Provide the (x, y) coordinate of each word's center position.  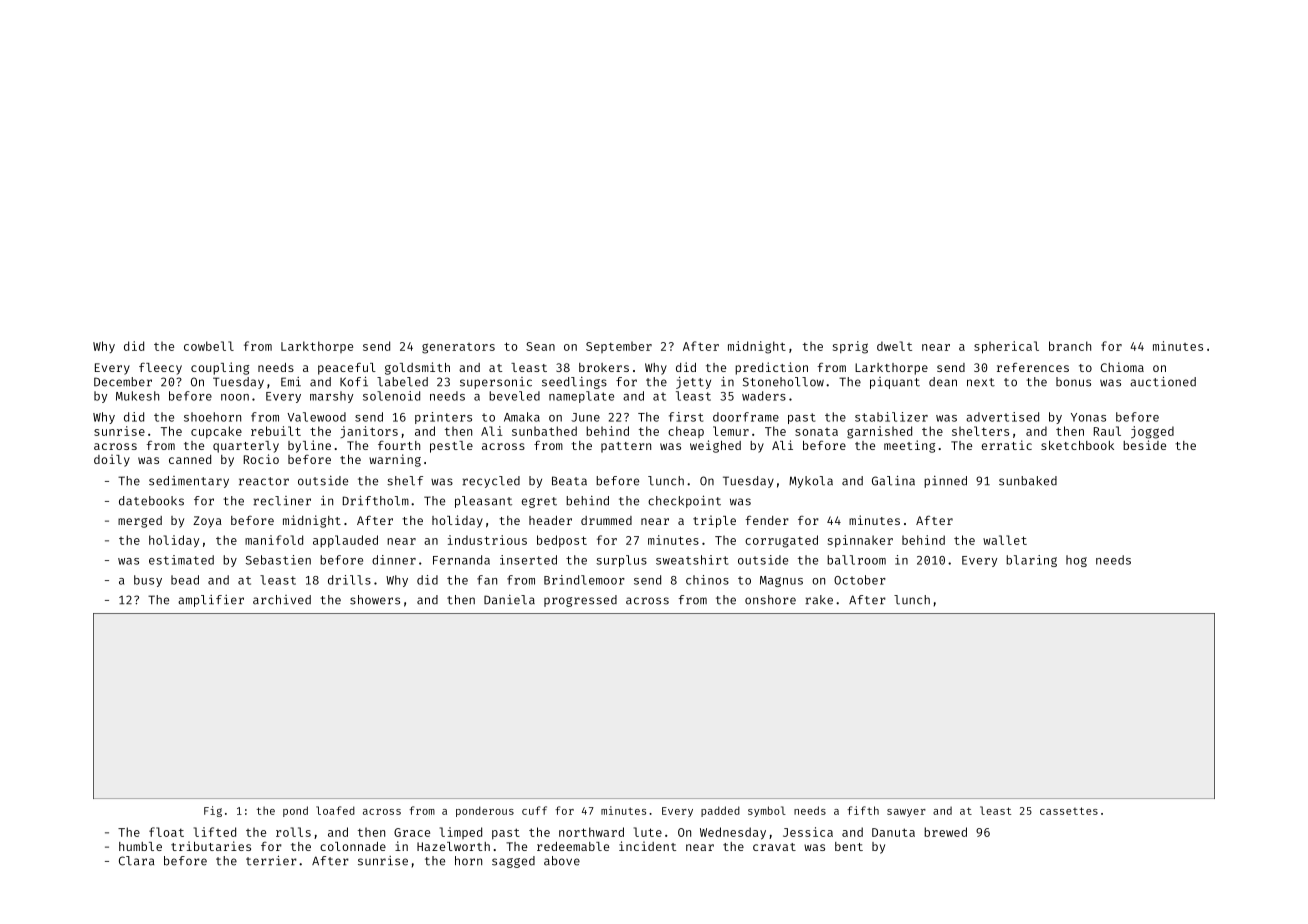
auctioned (1163, 381)
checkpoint (684, 501)
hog (1076, 561)
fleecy (160, 368)
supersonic (496, 383)
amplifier (211, 601)
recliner (282, 501)
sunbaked (1028, 481)
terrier (271, 860)
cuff (534, 810)
